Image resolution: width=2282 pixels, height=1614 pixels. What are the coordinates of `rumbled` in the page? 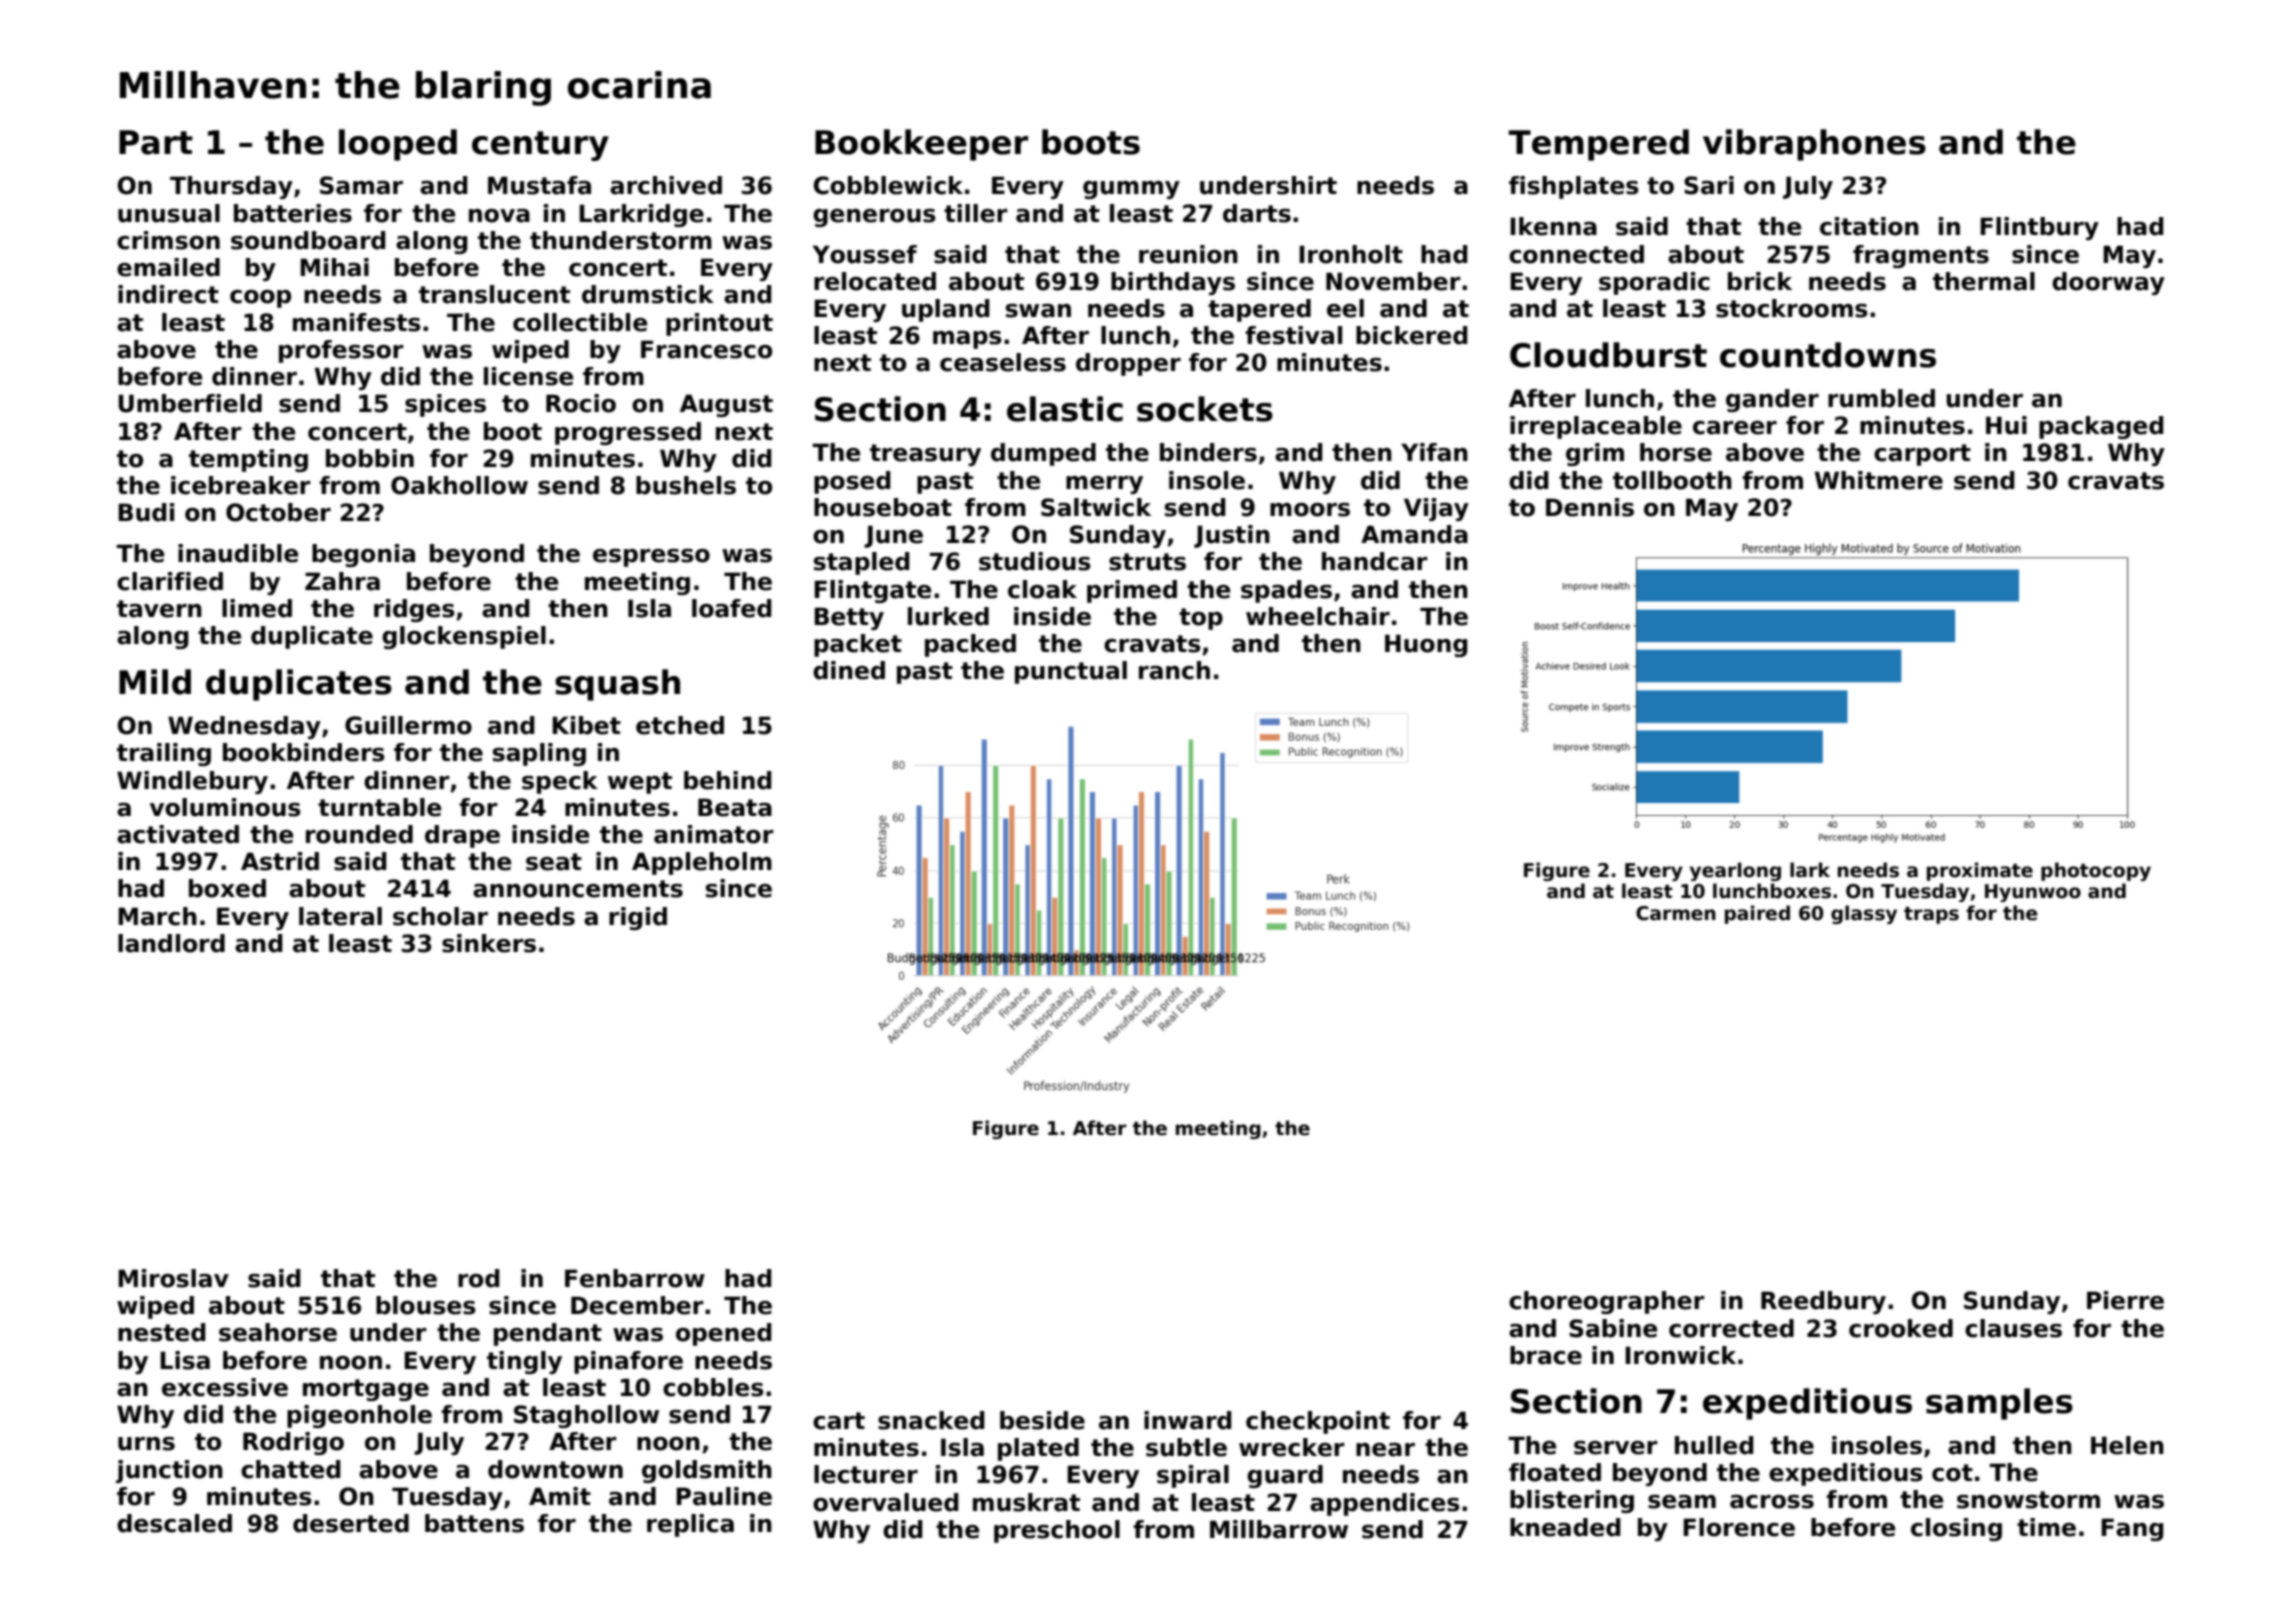 It's located at (1881, 398).
